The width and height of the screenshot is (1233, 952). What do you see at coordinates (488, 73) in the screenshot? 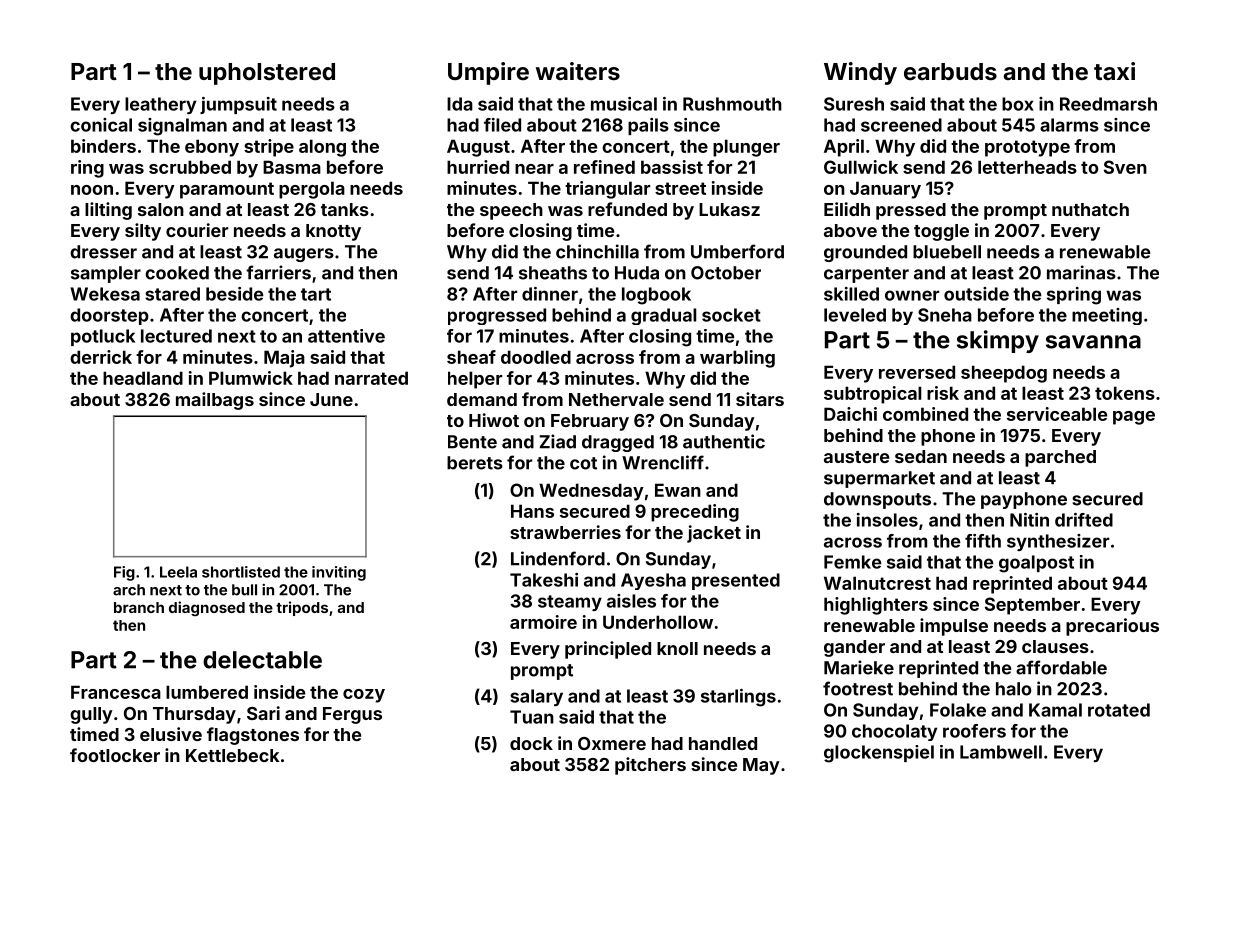
I see `Umpire` at bounding box center [488, 73].
